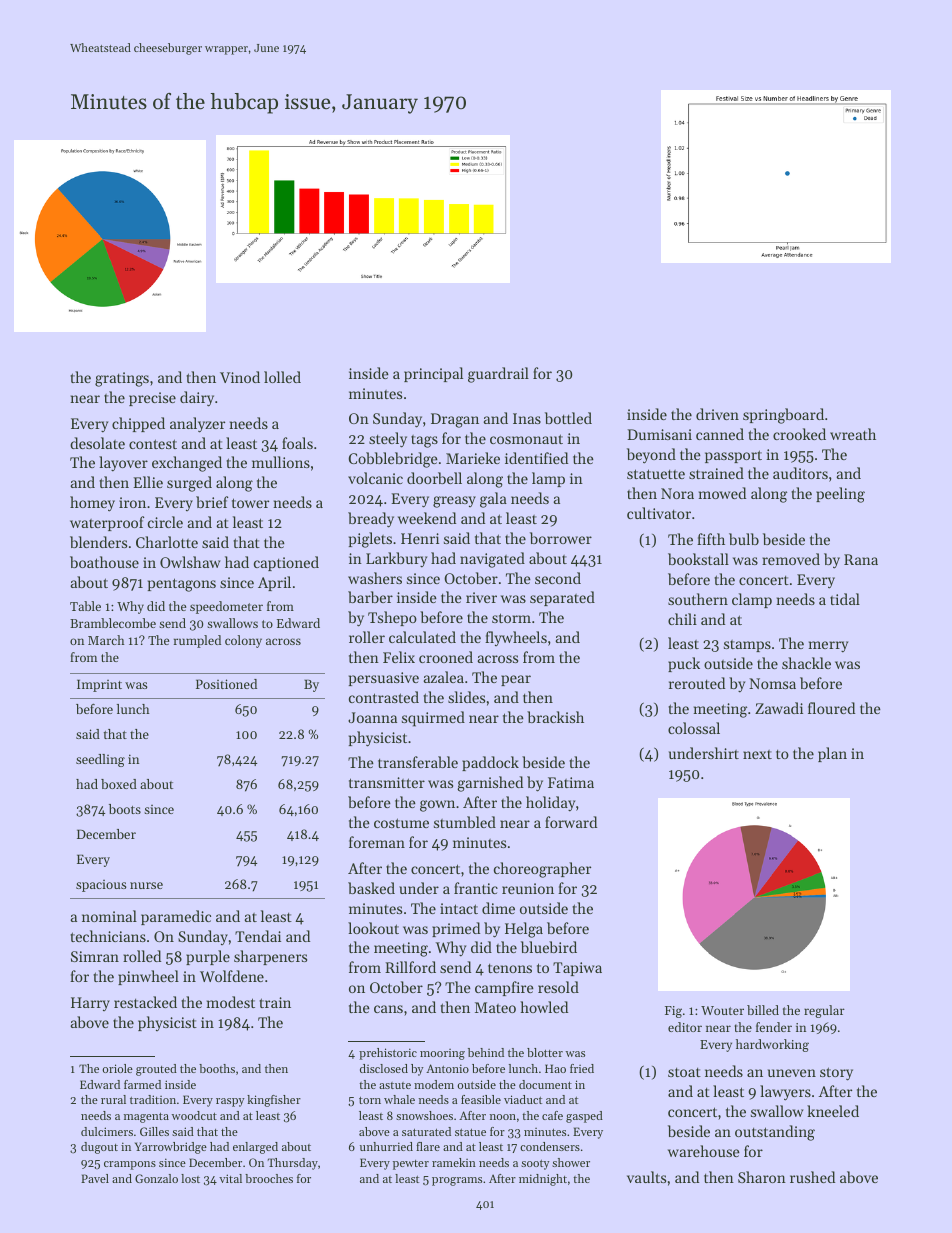 The height and width of the screenshot is (1233, 952). I want to click on bookstall, so click(698, 559).
